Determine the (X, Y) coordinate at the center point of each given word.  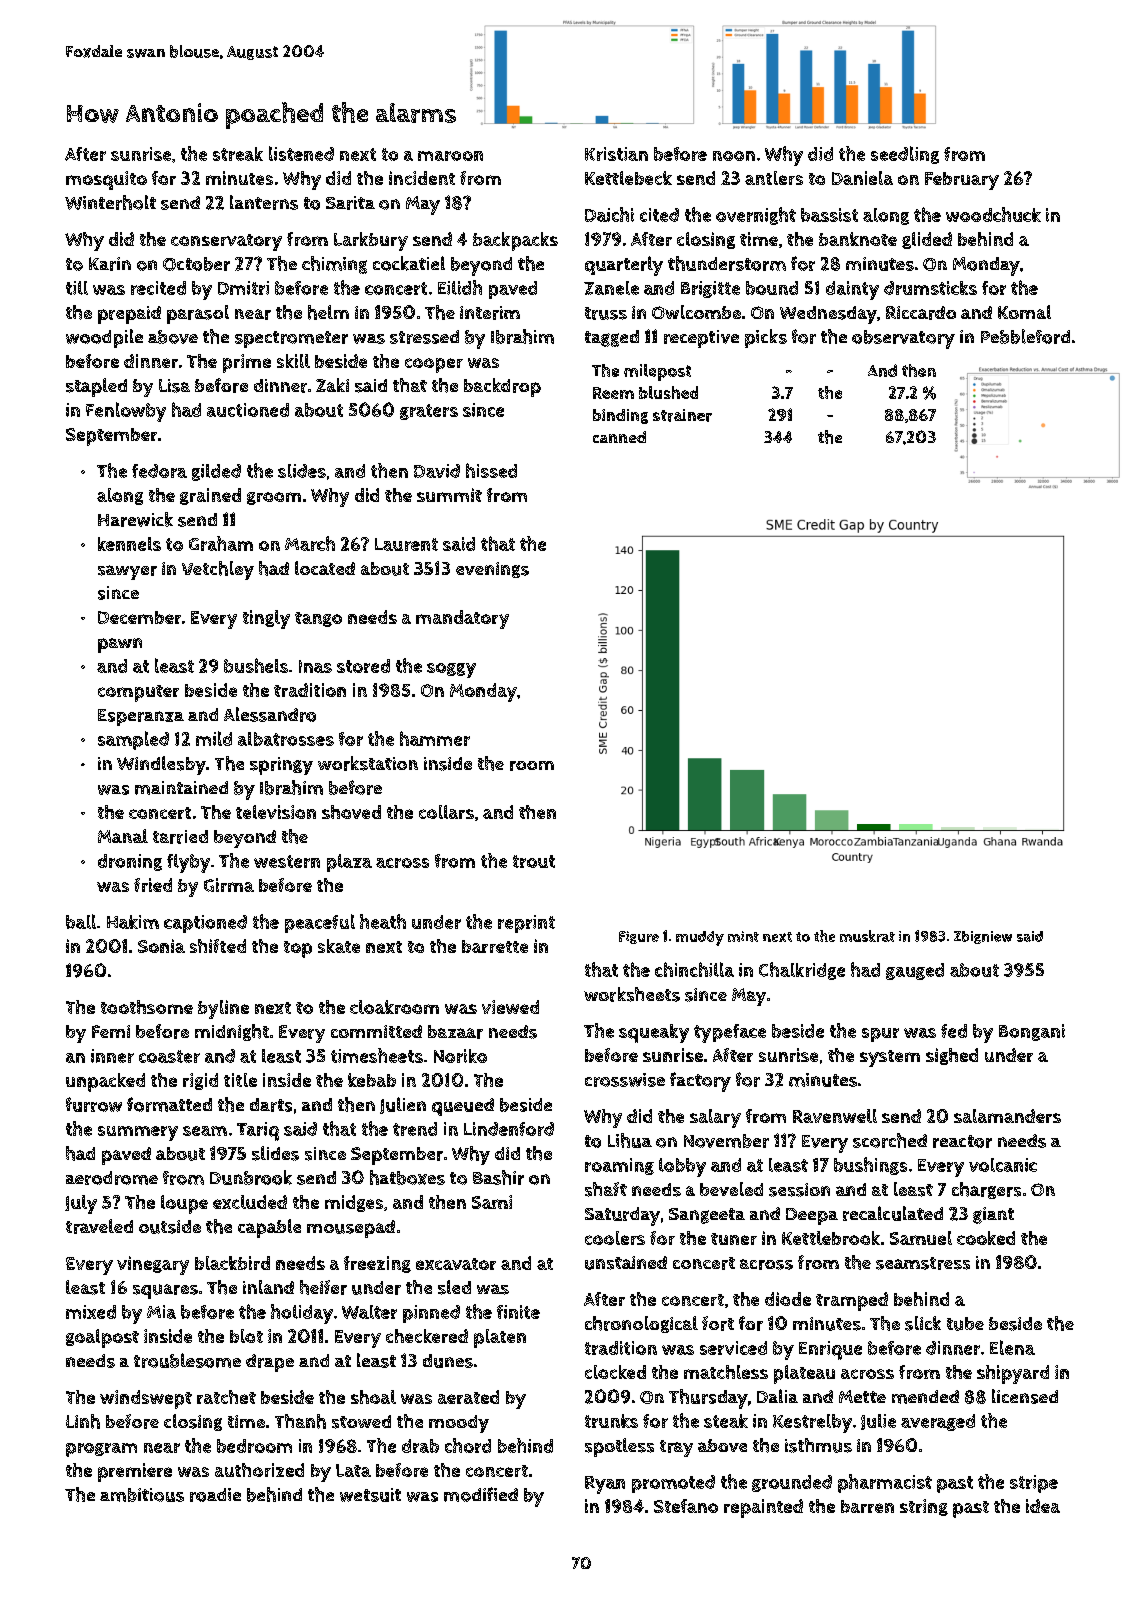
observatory (903, 339)
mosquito (106, 180)
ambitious (142, 1495)
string (924, 1507)
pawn (120, 645)
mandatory (462, 619)
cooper (434, 365)
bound (772, 288)
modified (481, 1494)
